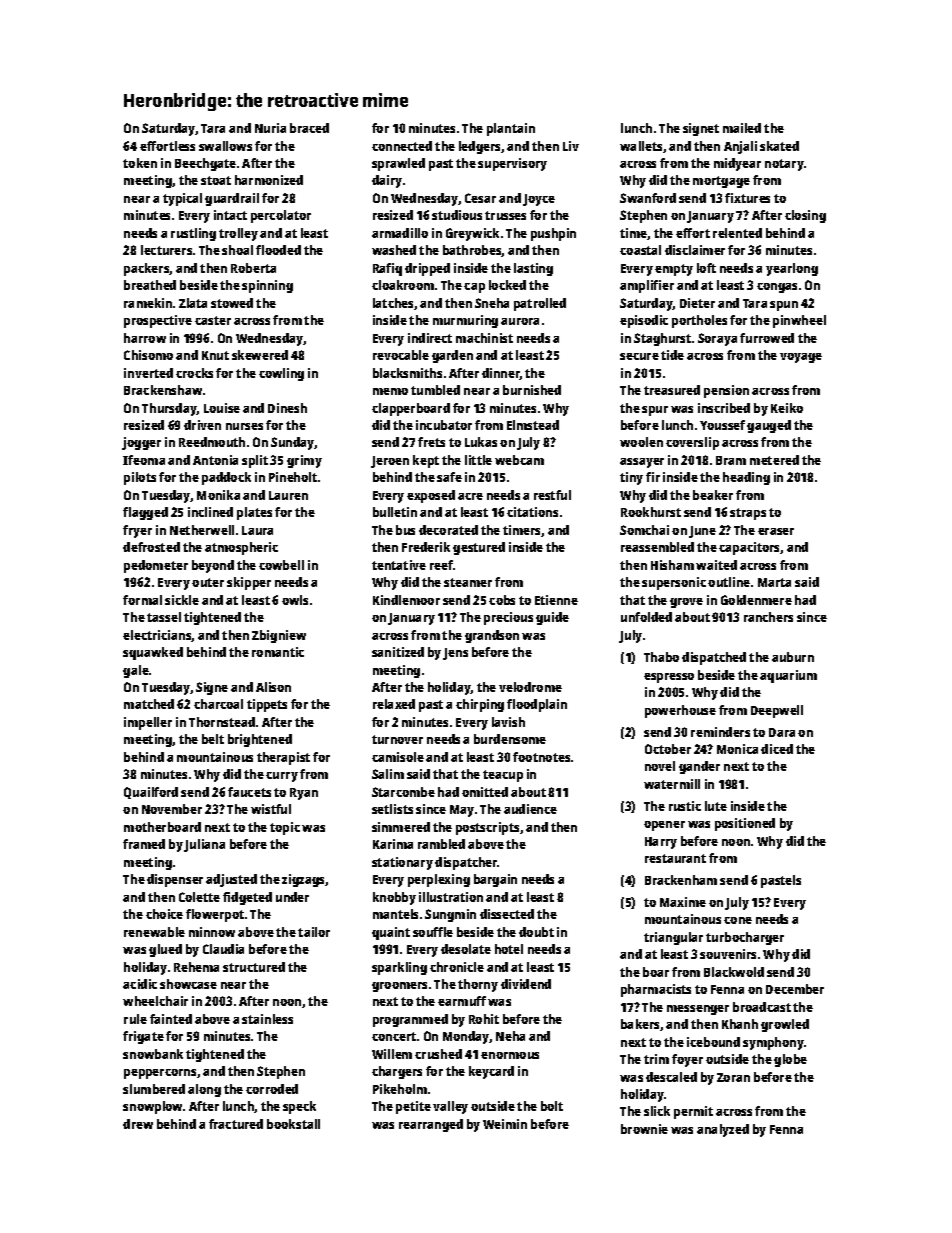 The image size is (952, 1233). What do you see at coordinates (742, 128) in the document?
I see `mailed` at bounding box center [742, 128].
